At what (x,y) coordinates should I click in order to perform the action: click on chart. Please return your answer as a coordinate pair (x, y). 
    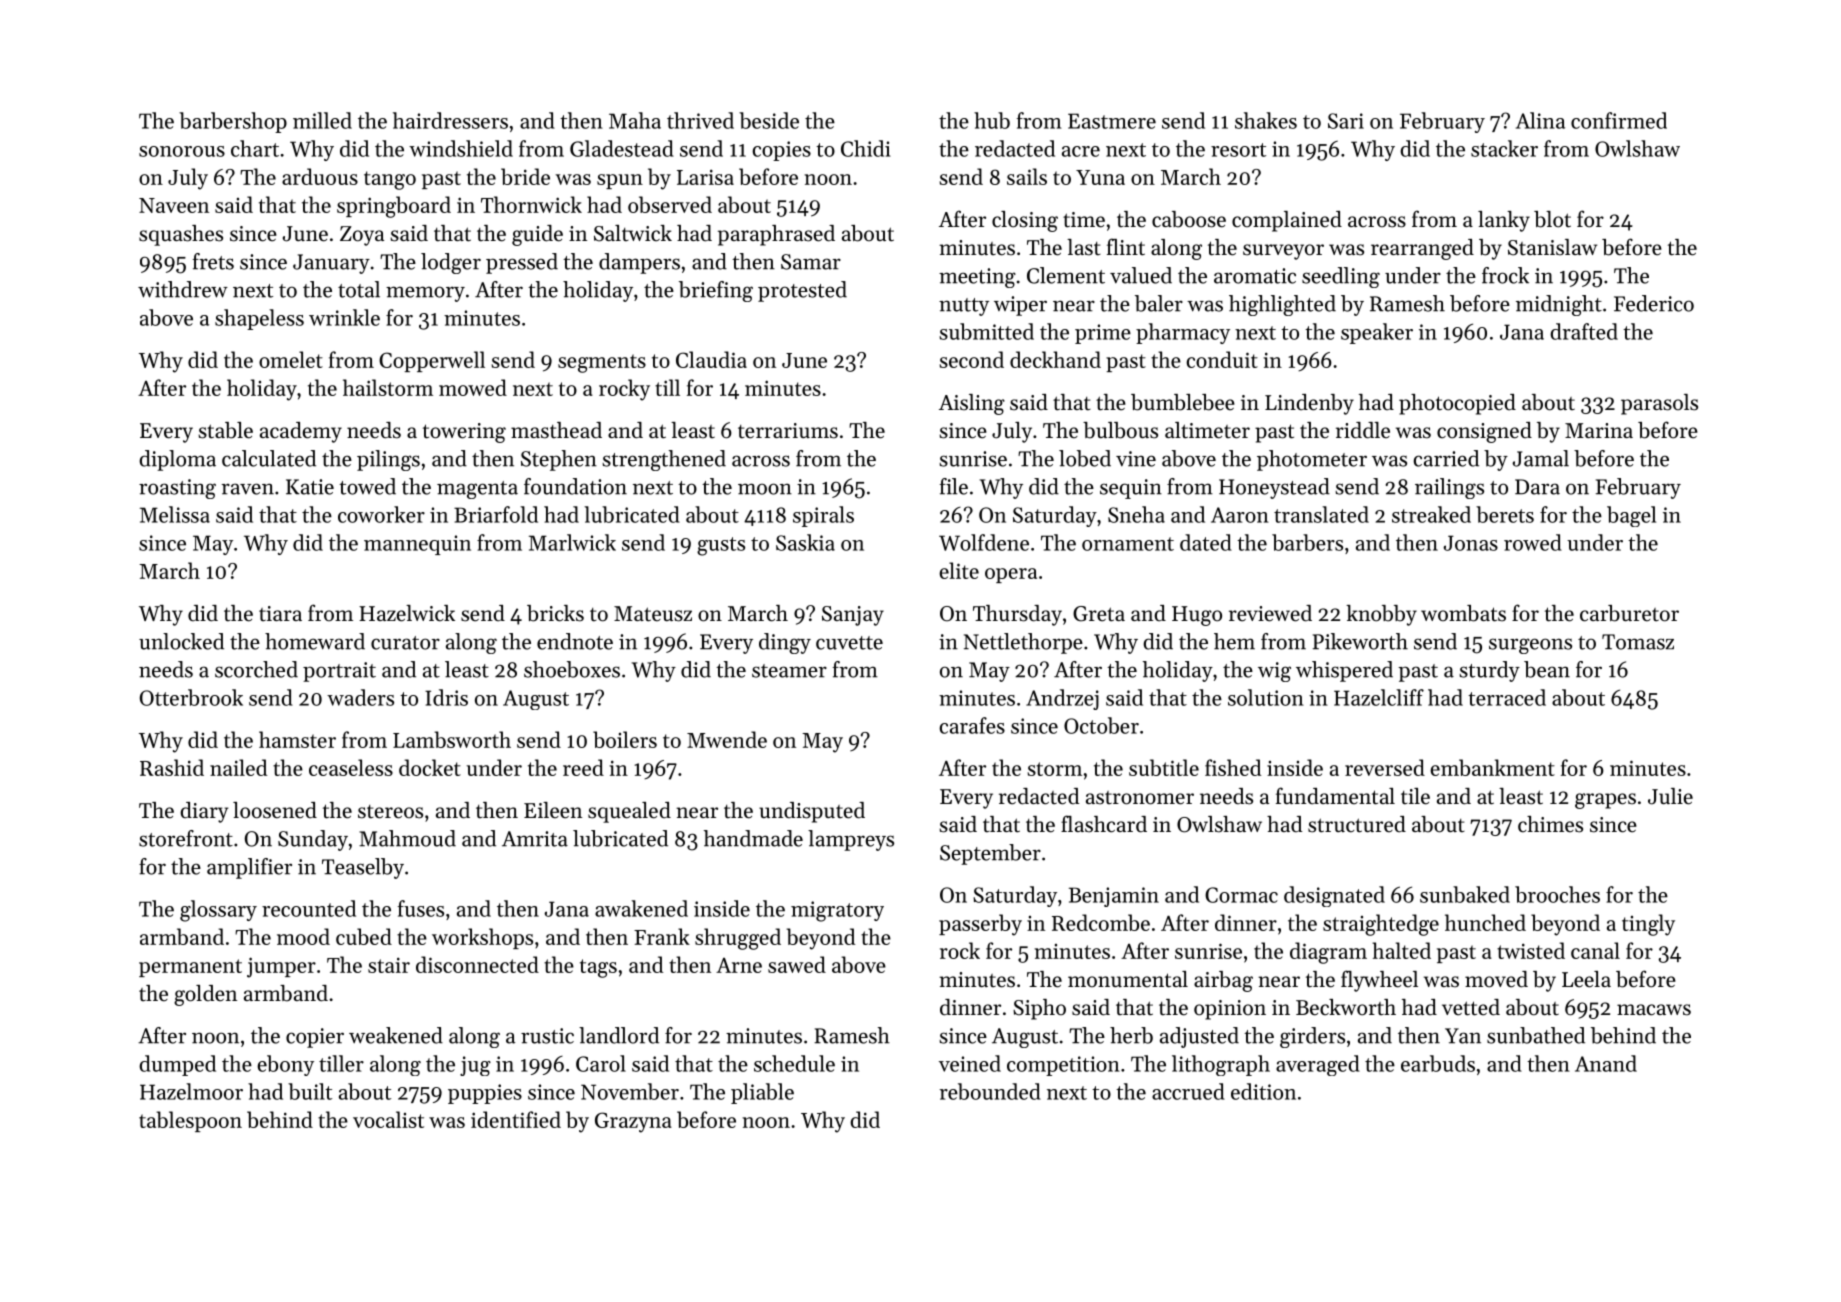
    Looking at the image, I should click on (255, 148).
